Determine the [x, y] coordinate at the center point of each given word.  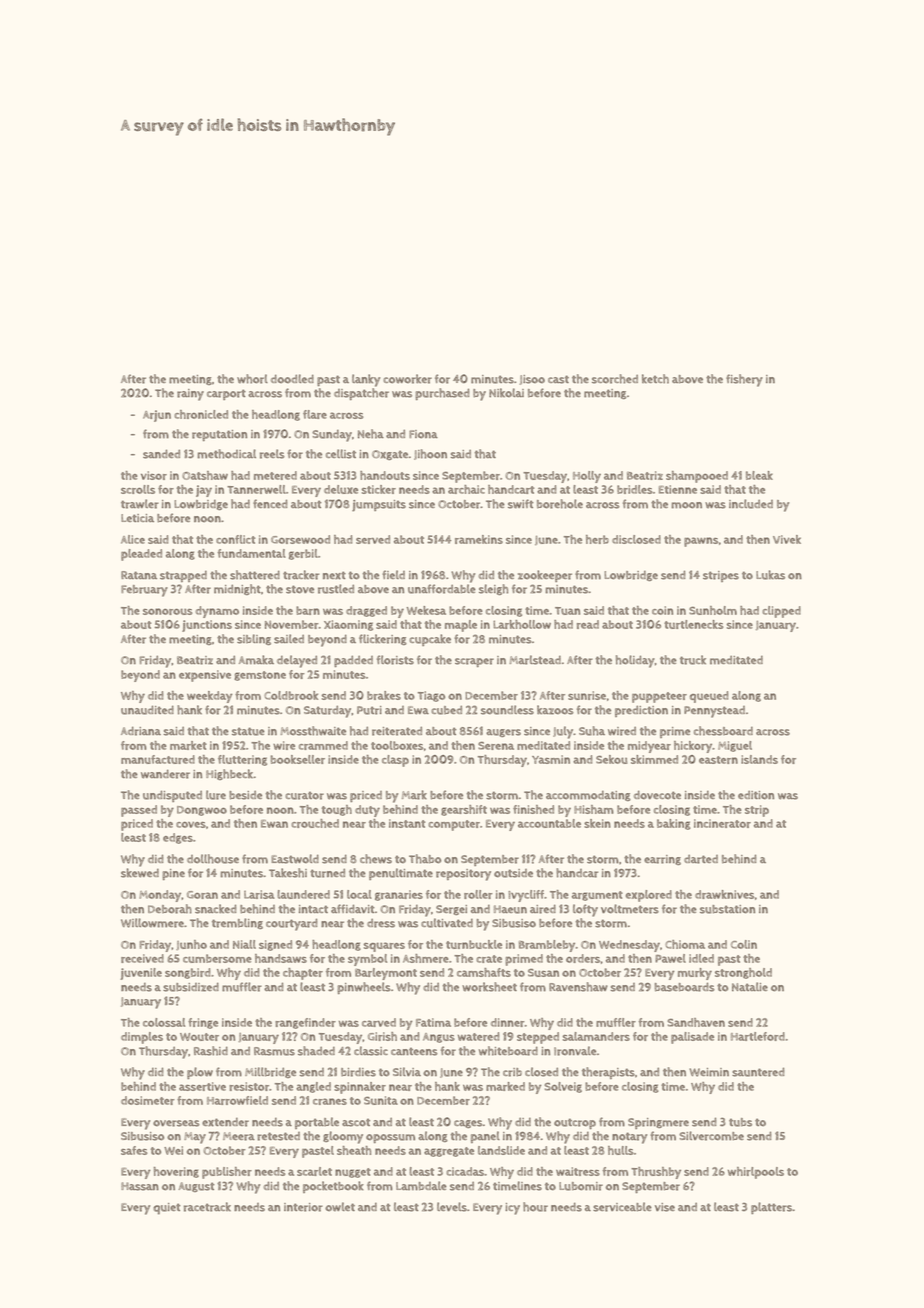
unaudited [147, 710]
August [196, 1187]
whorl [252, 379]
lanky [366, 380]
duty [367, 811]
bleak [759, 475]
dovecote [657, 795]
